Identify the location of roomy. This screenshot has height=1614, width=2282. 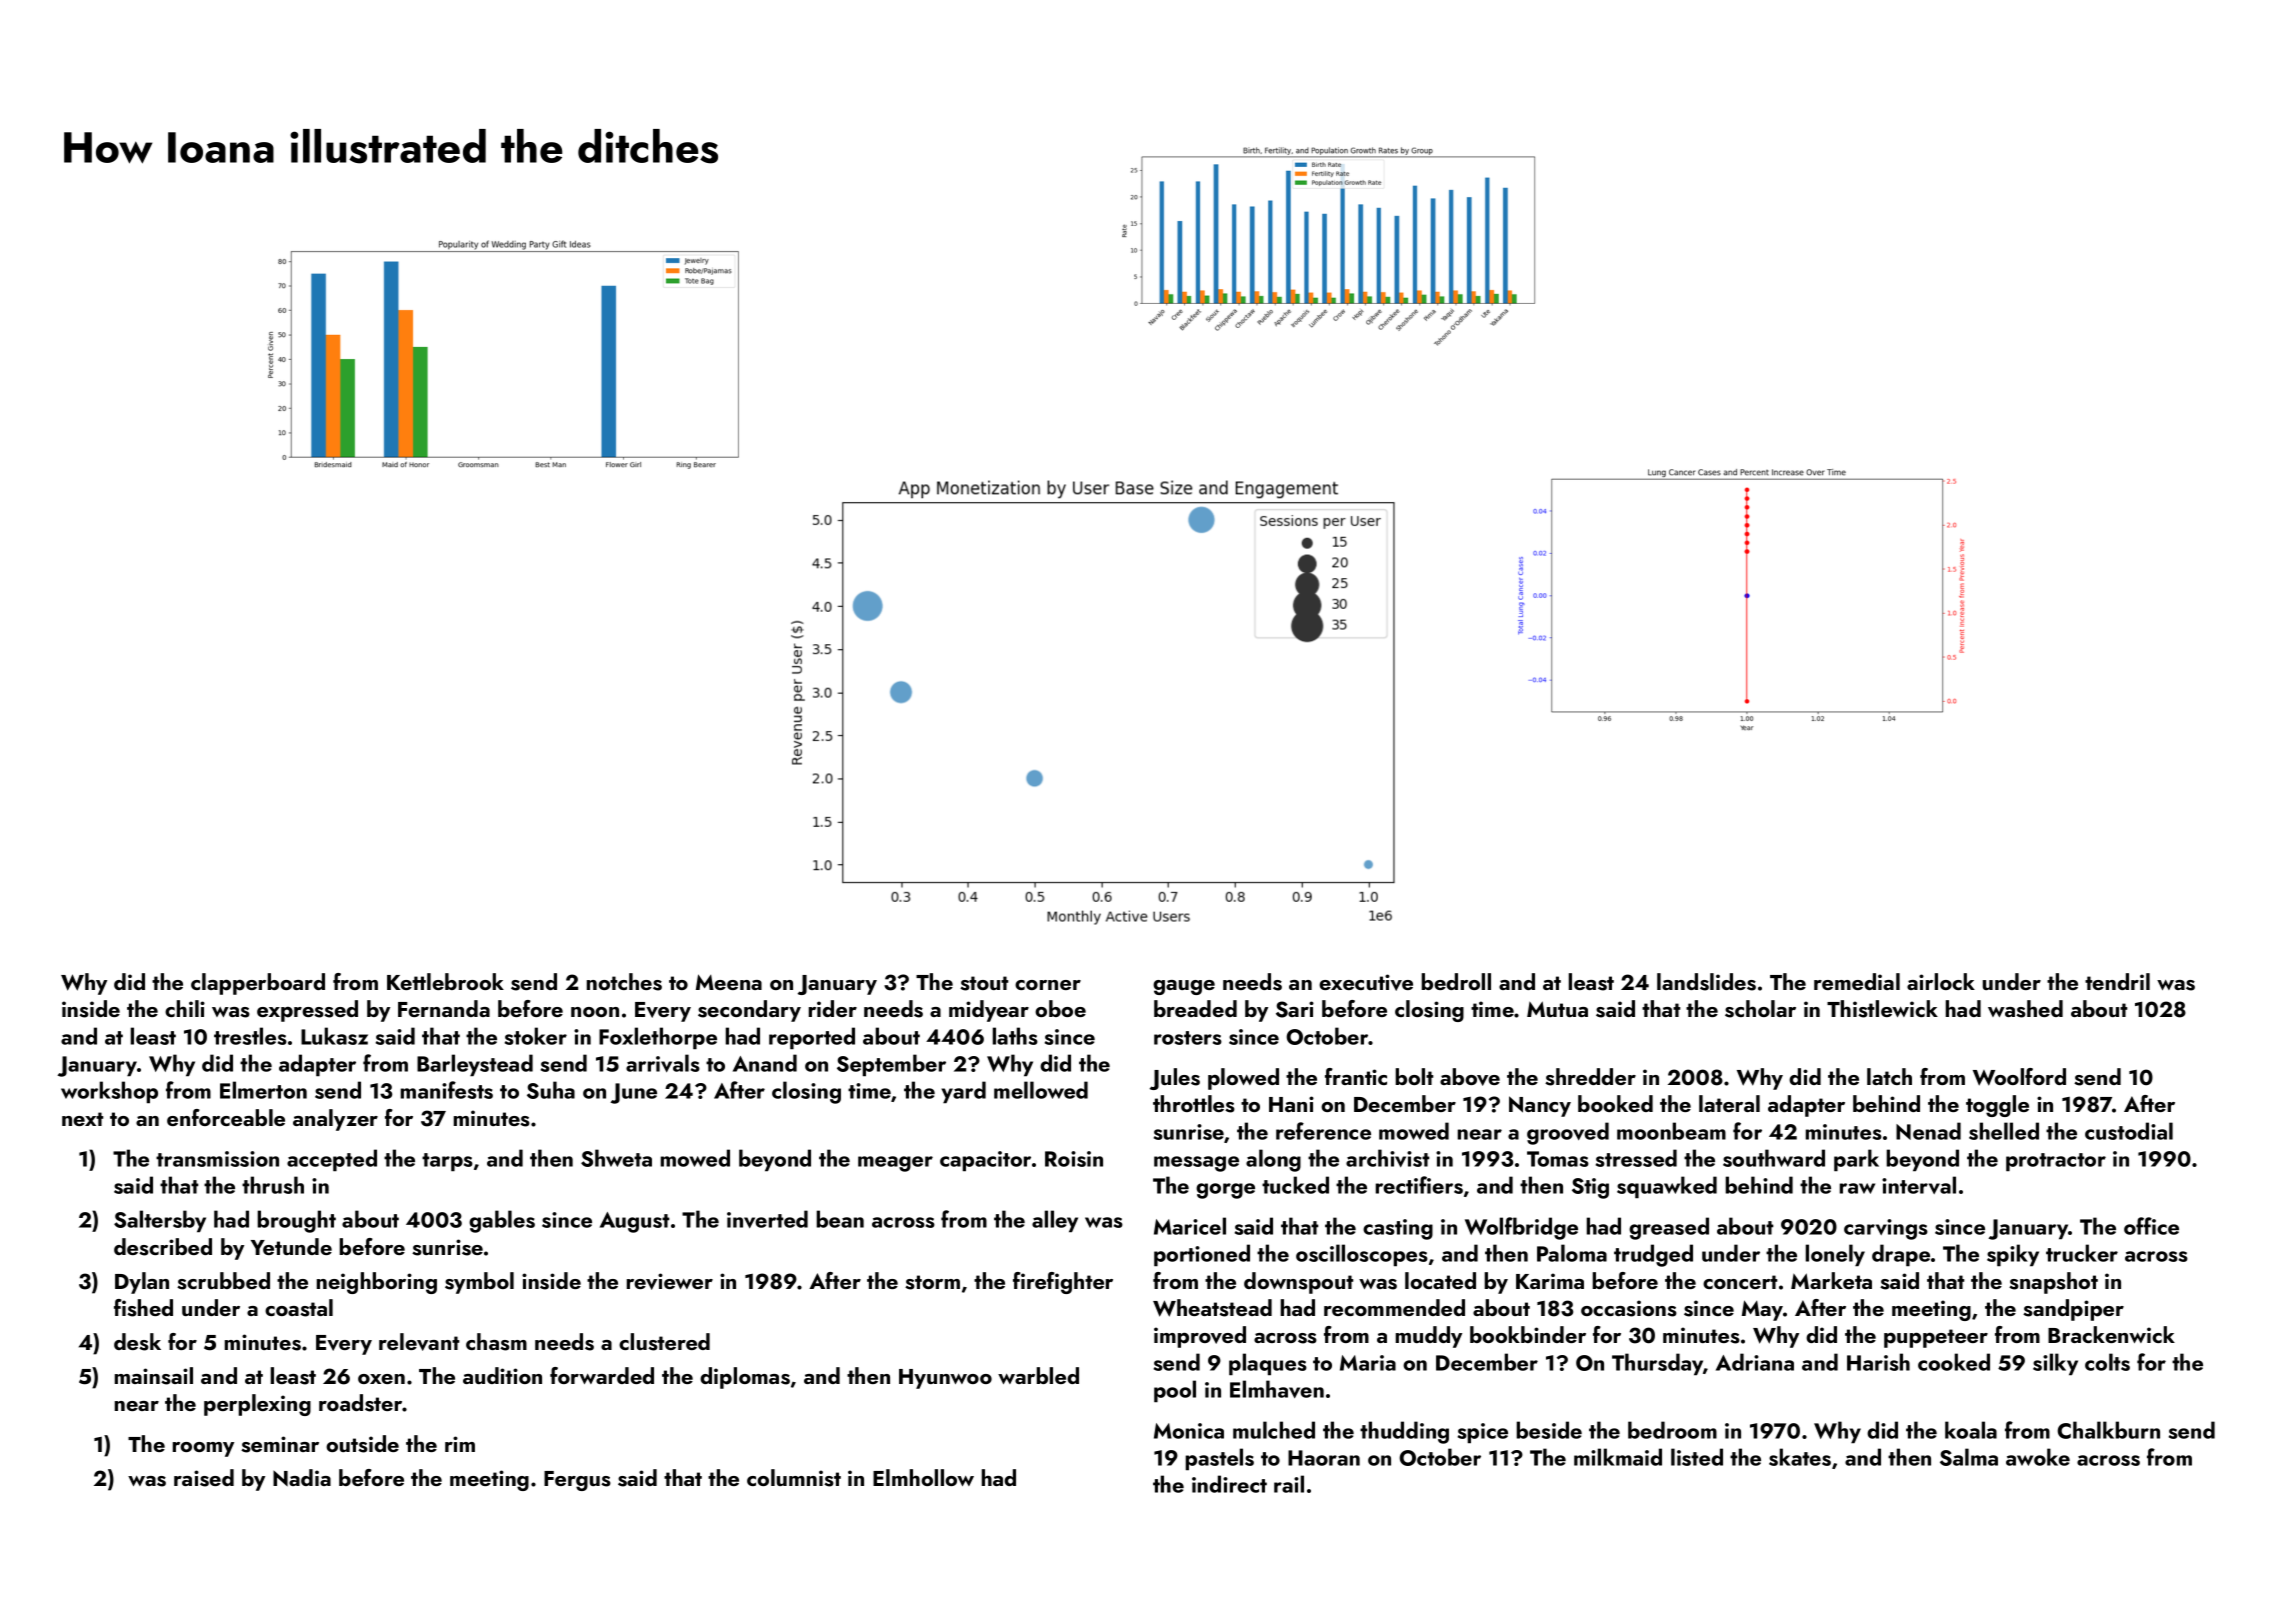
(203, 1449).
